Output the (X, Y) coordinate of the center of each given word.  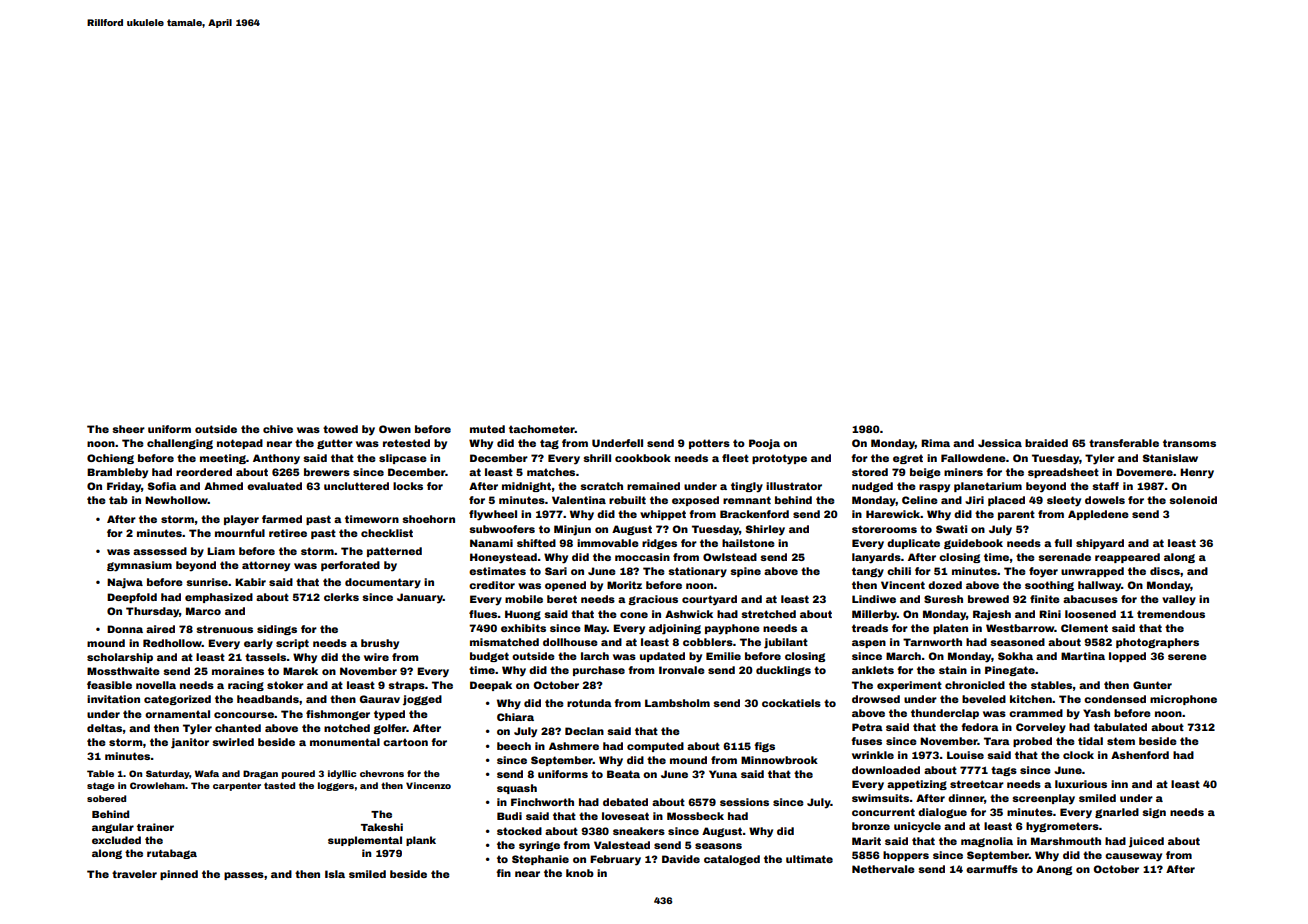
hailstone (748, 543)
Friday (124, 487)
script (292, 644)
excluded (116, 840)
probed (1032, 742)
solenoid (1193, 500)
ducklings (783, 671)
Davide (681, 859)
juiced (1146, 842)
